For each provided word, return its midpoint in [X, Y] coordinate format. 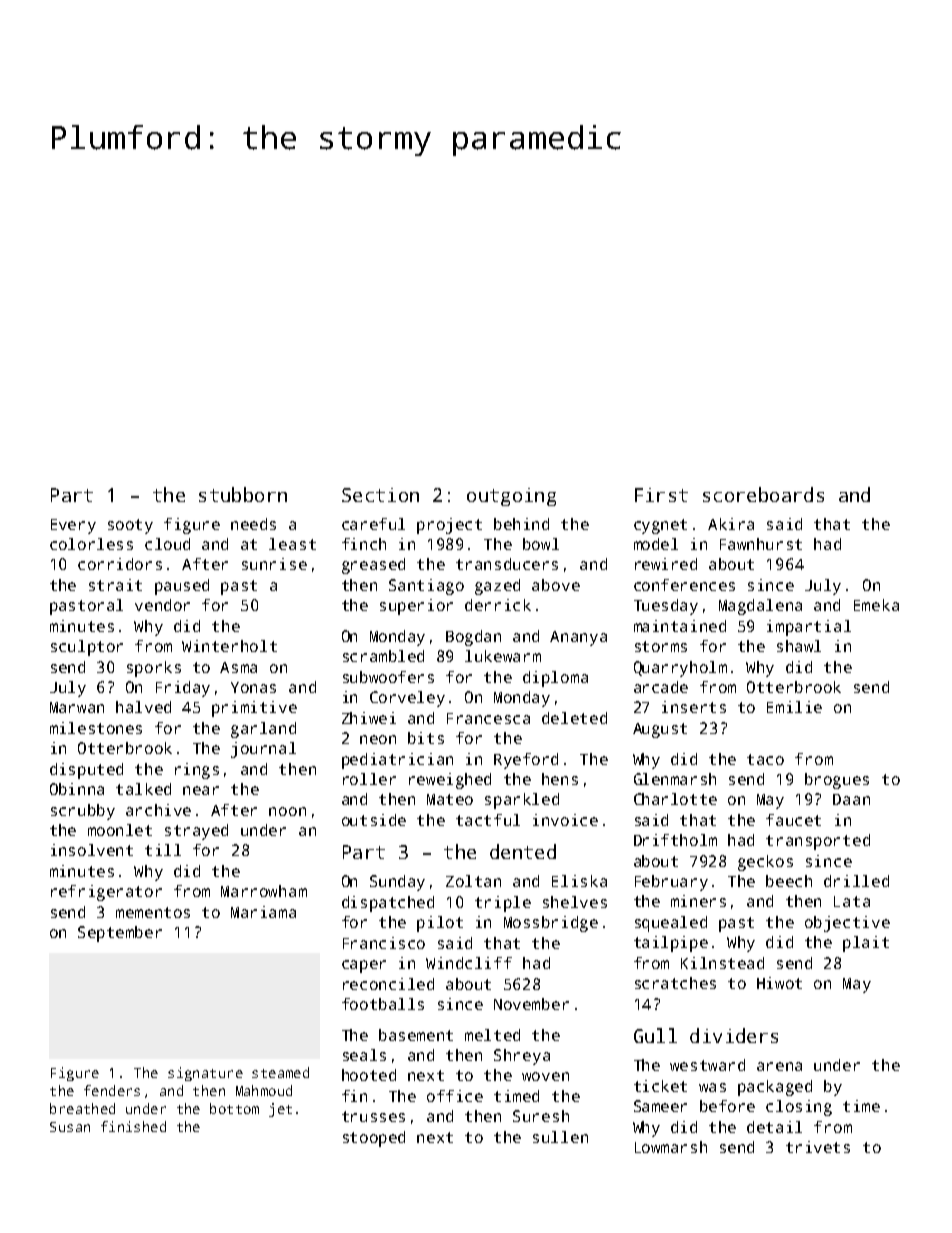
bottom [234, 1108]
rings [197, 771]
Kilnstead [722, 963]
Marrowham [264, 891]
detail [774, 1127]
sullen [560, 1137]
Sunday [397, 883]
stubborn [243, 494]
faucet [793, 820]
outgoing [511, 497]
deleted [574, 718]
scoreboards [763, 494]
